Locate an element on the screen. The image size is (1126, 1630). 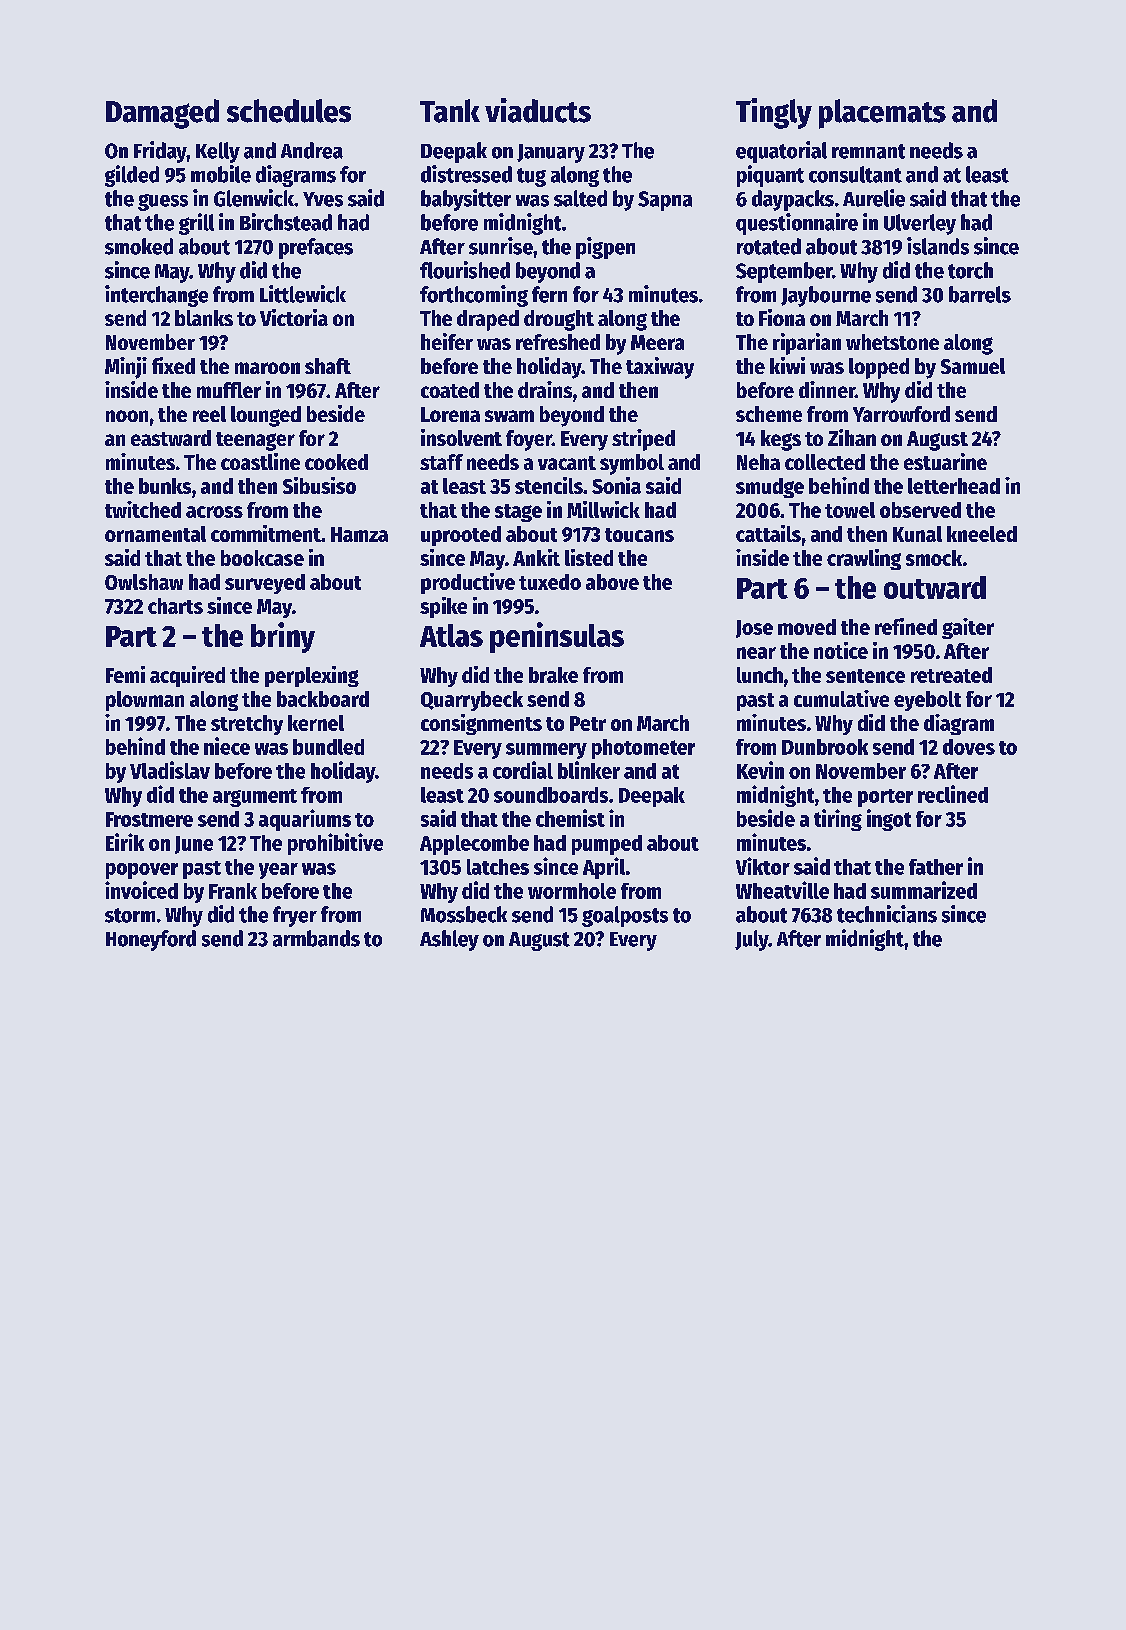
twitched is located at coordinates (143, 509).
